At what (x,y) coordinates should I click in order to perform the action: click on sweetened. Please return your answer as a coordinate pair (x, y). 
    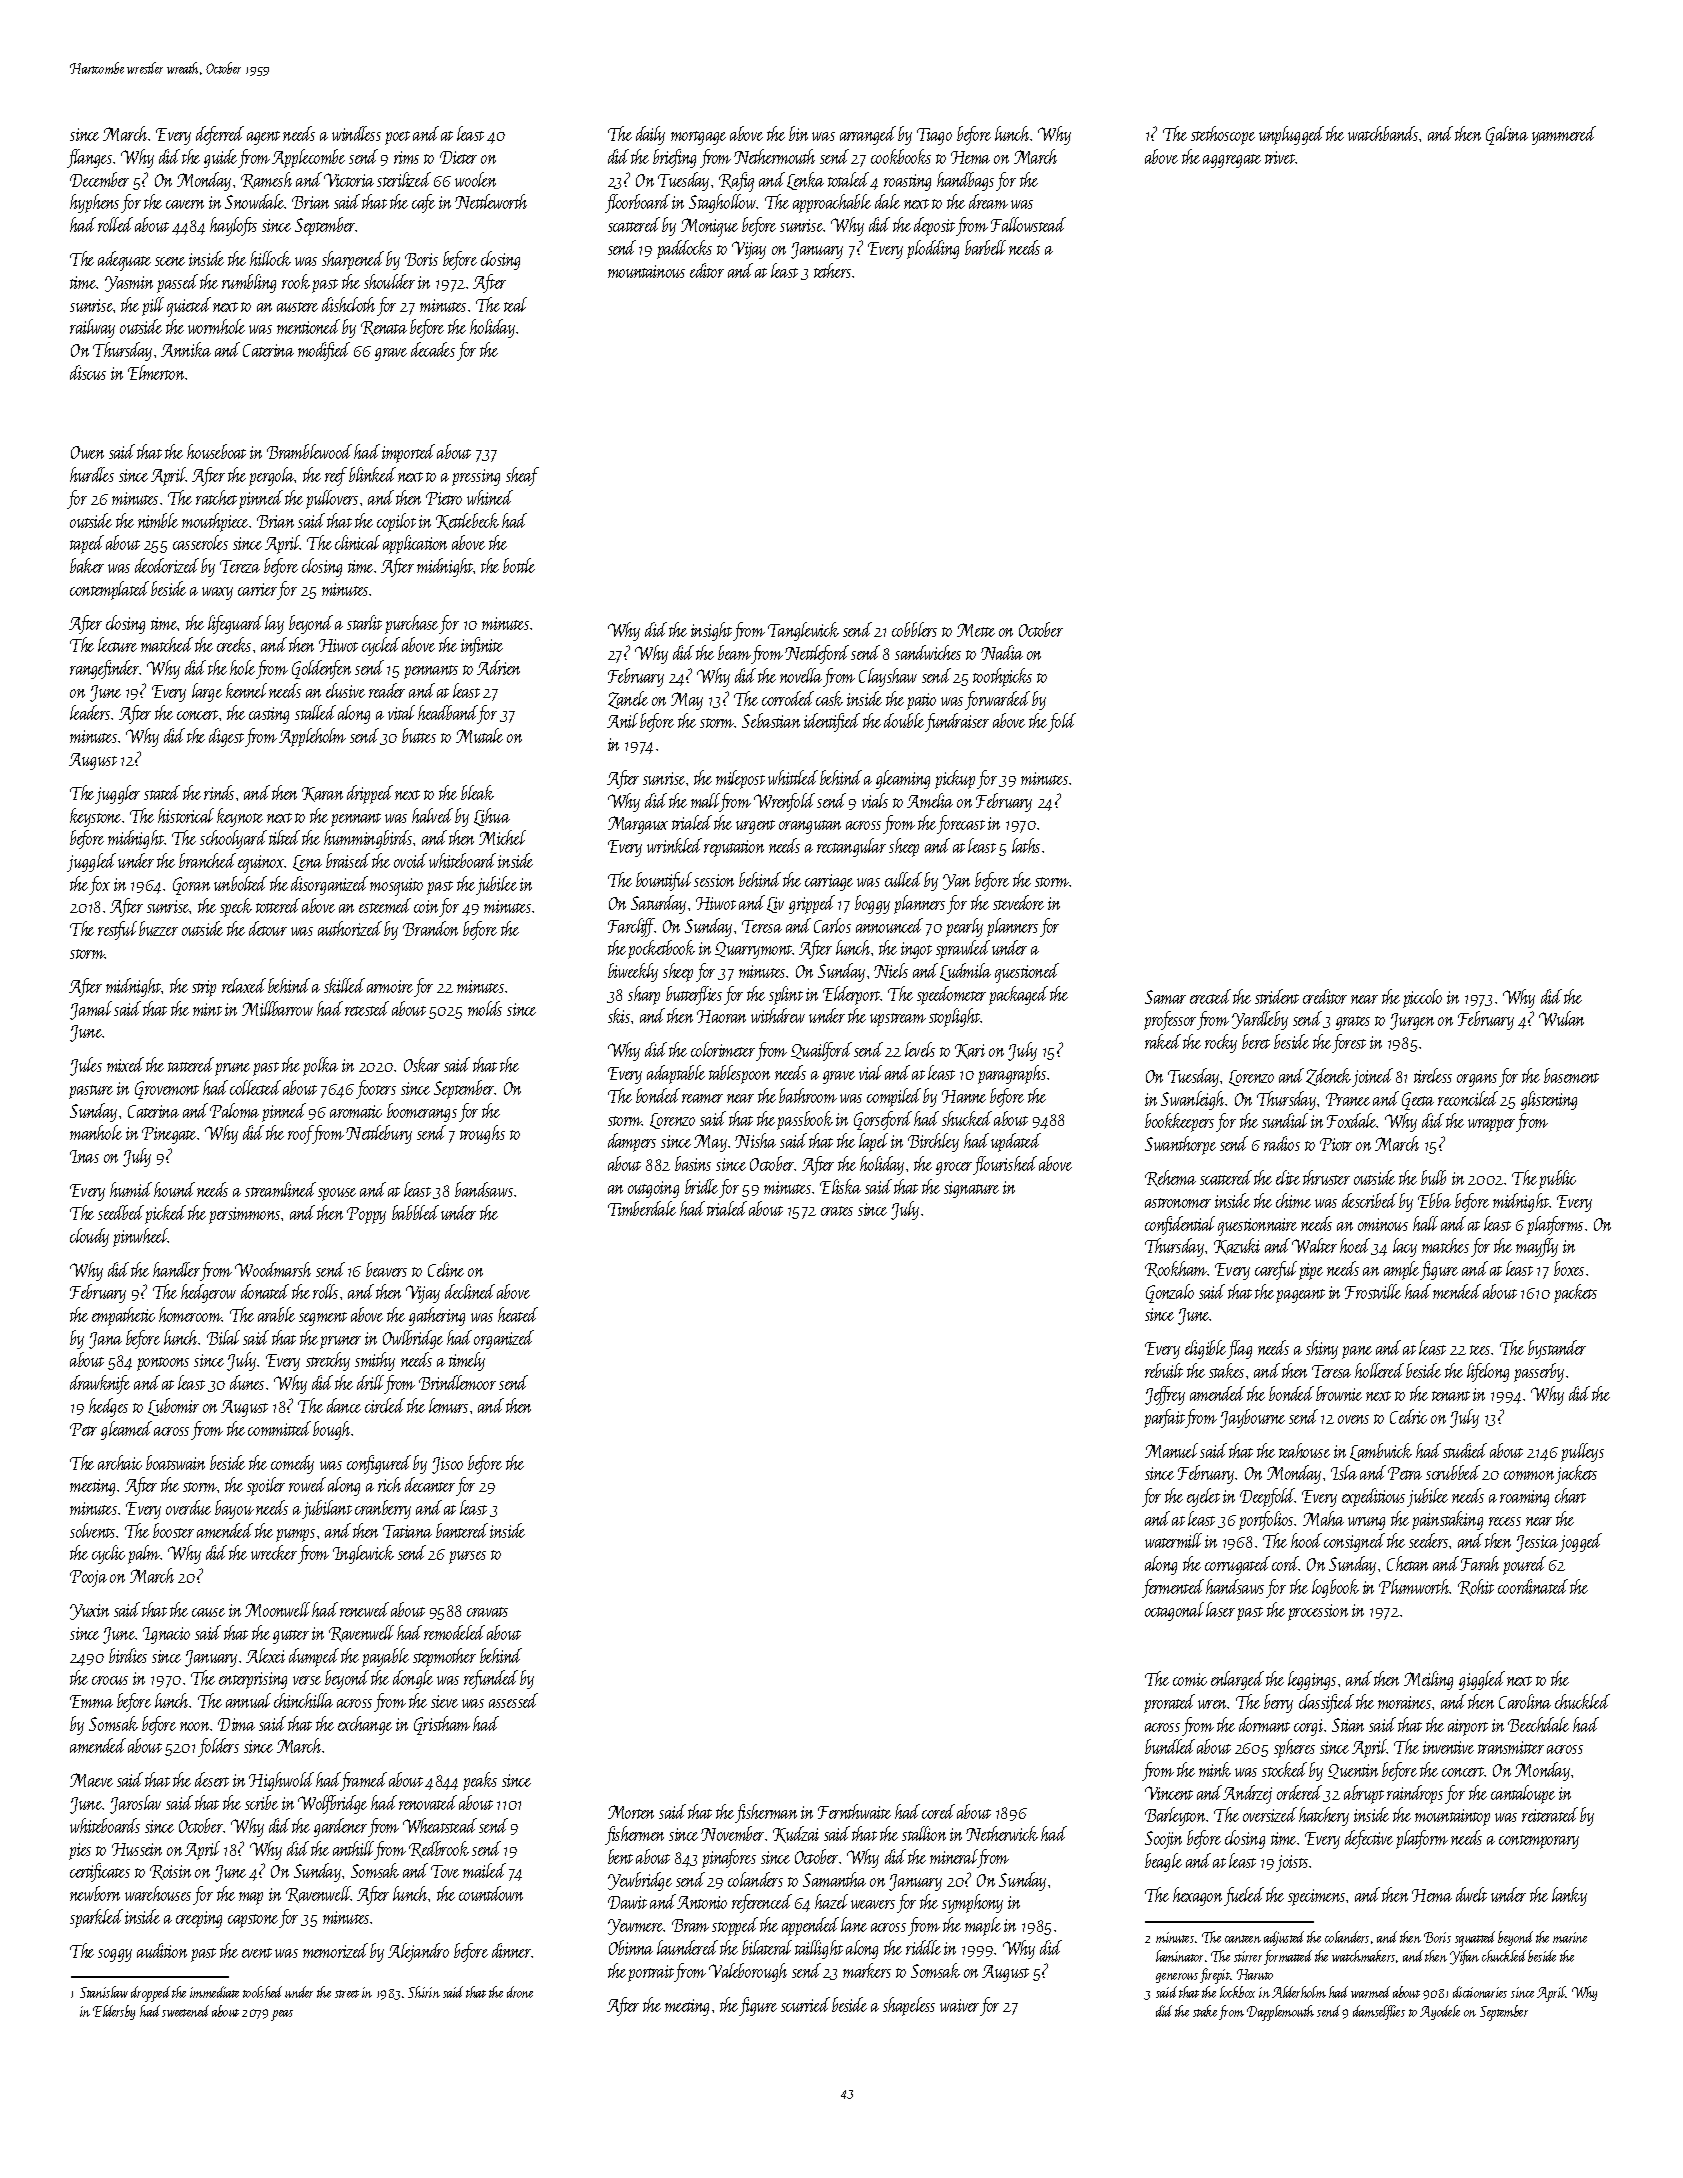
    Looking at the image, I should click on (185, 2011).
